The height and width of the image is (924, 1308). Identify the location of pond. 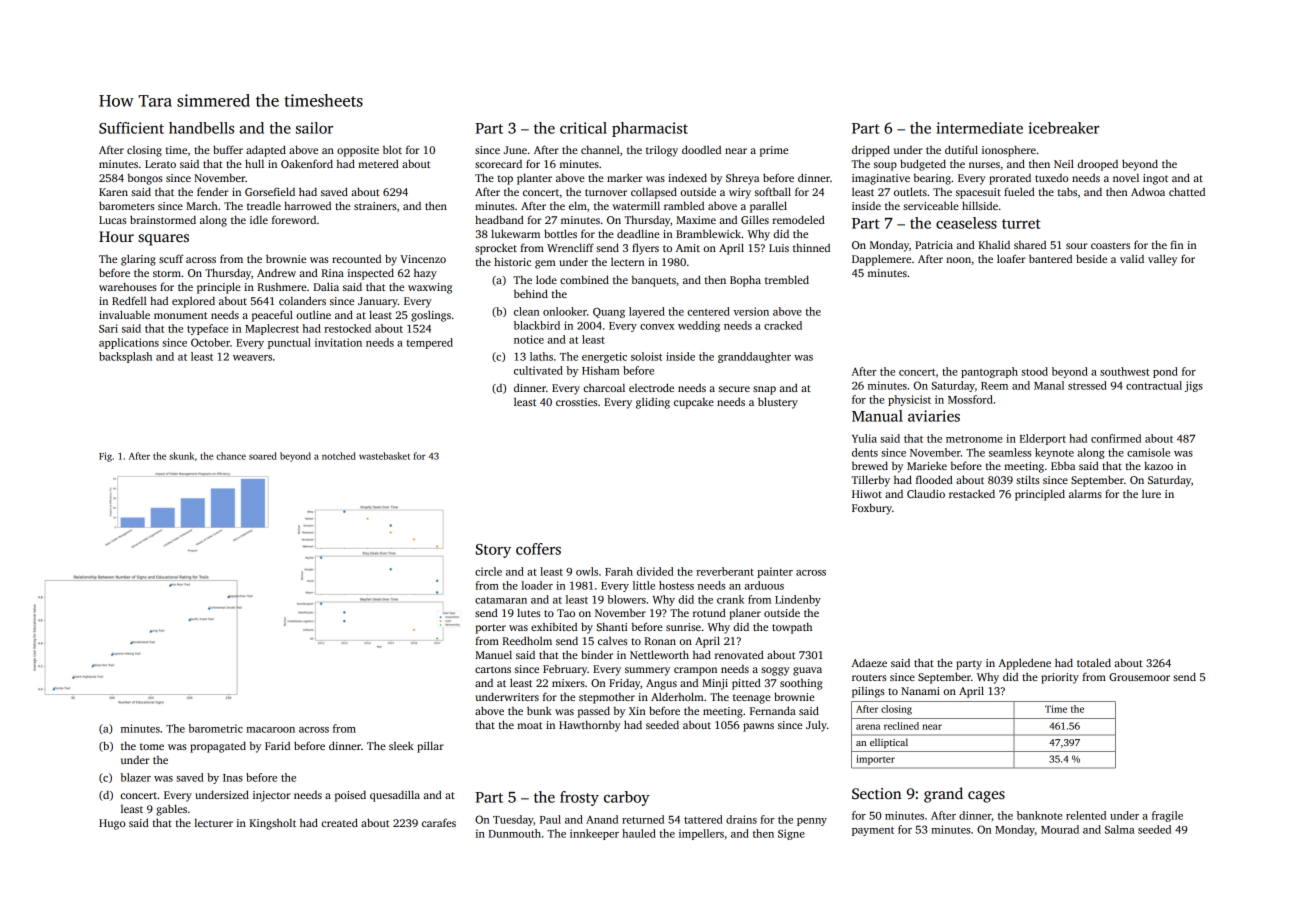
(1165, 372).
